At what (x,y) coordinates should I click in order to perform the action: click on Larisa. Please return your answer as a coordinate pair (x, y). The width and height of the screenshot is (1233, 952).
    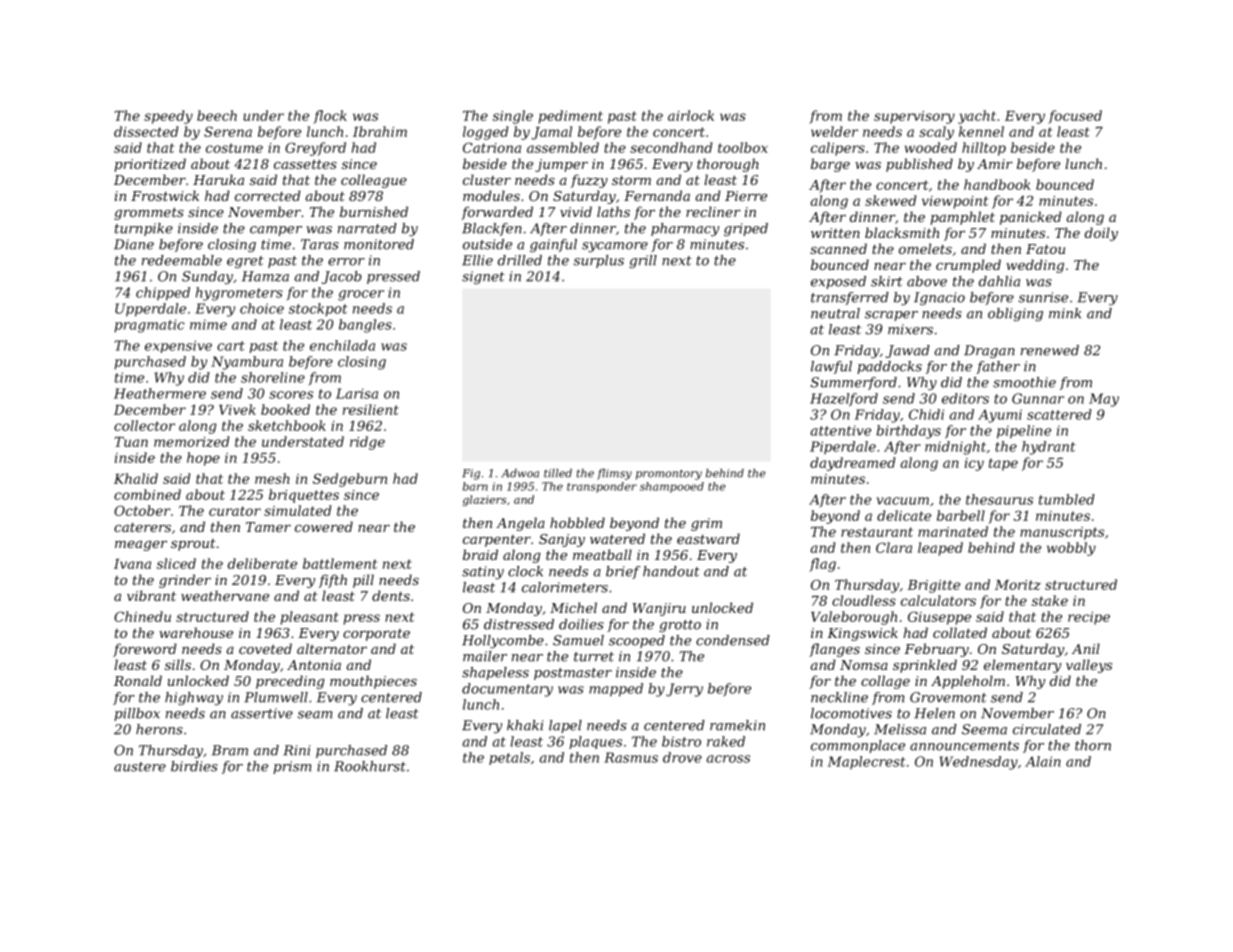
    Looking at the image, I should click on (357, 393).
